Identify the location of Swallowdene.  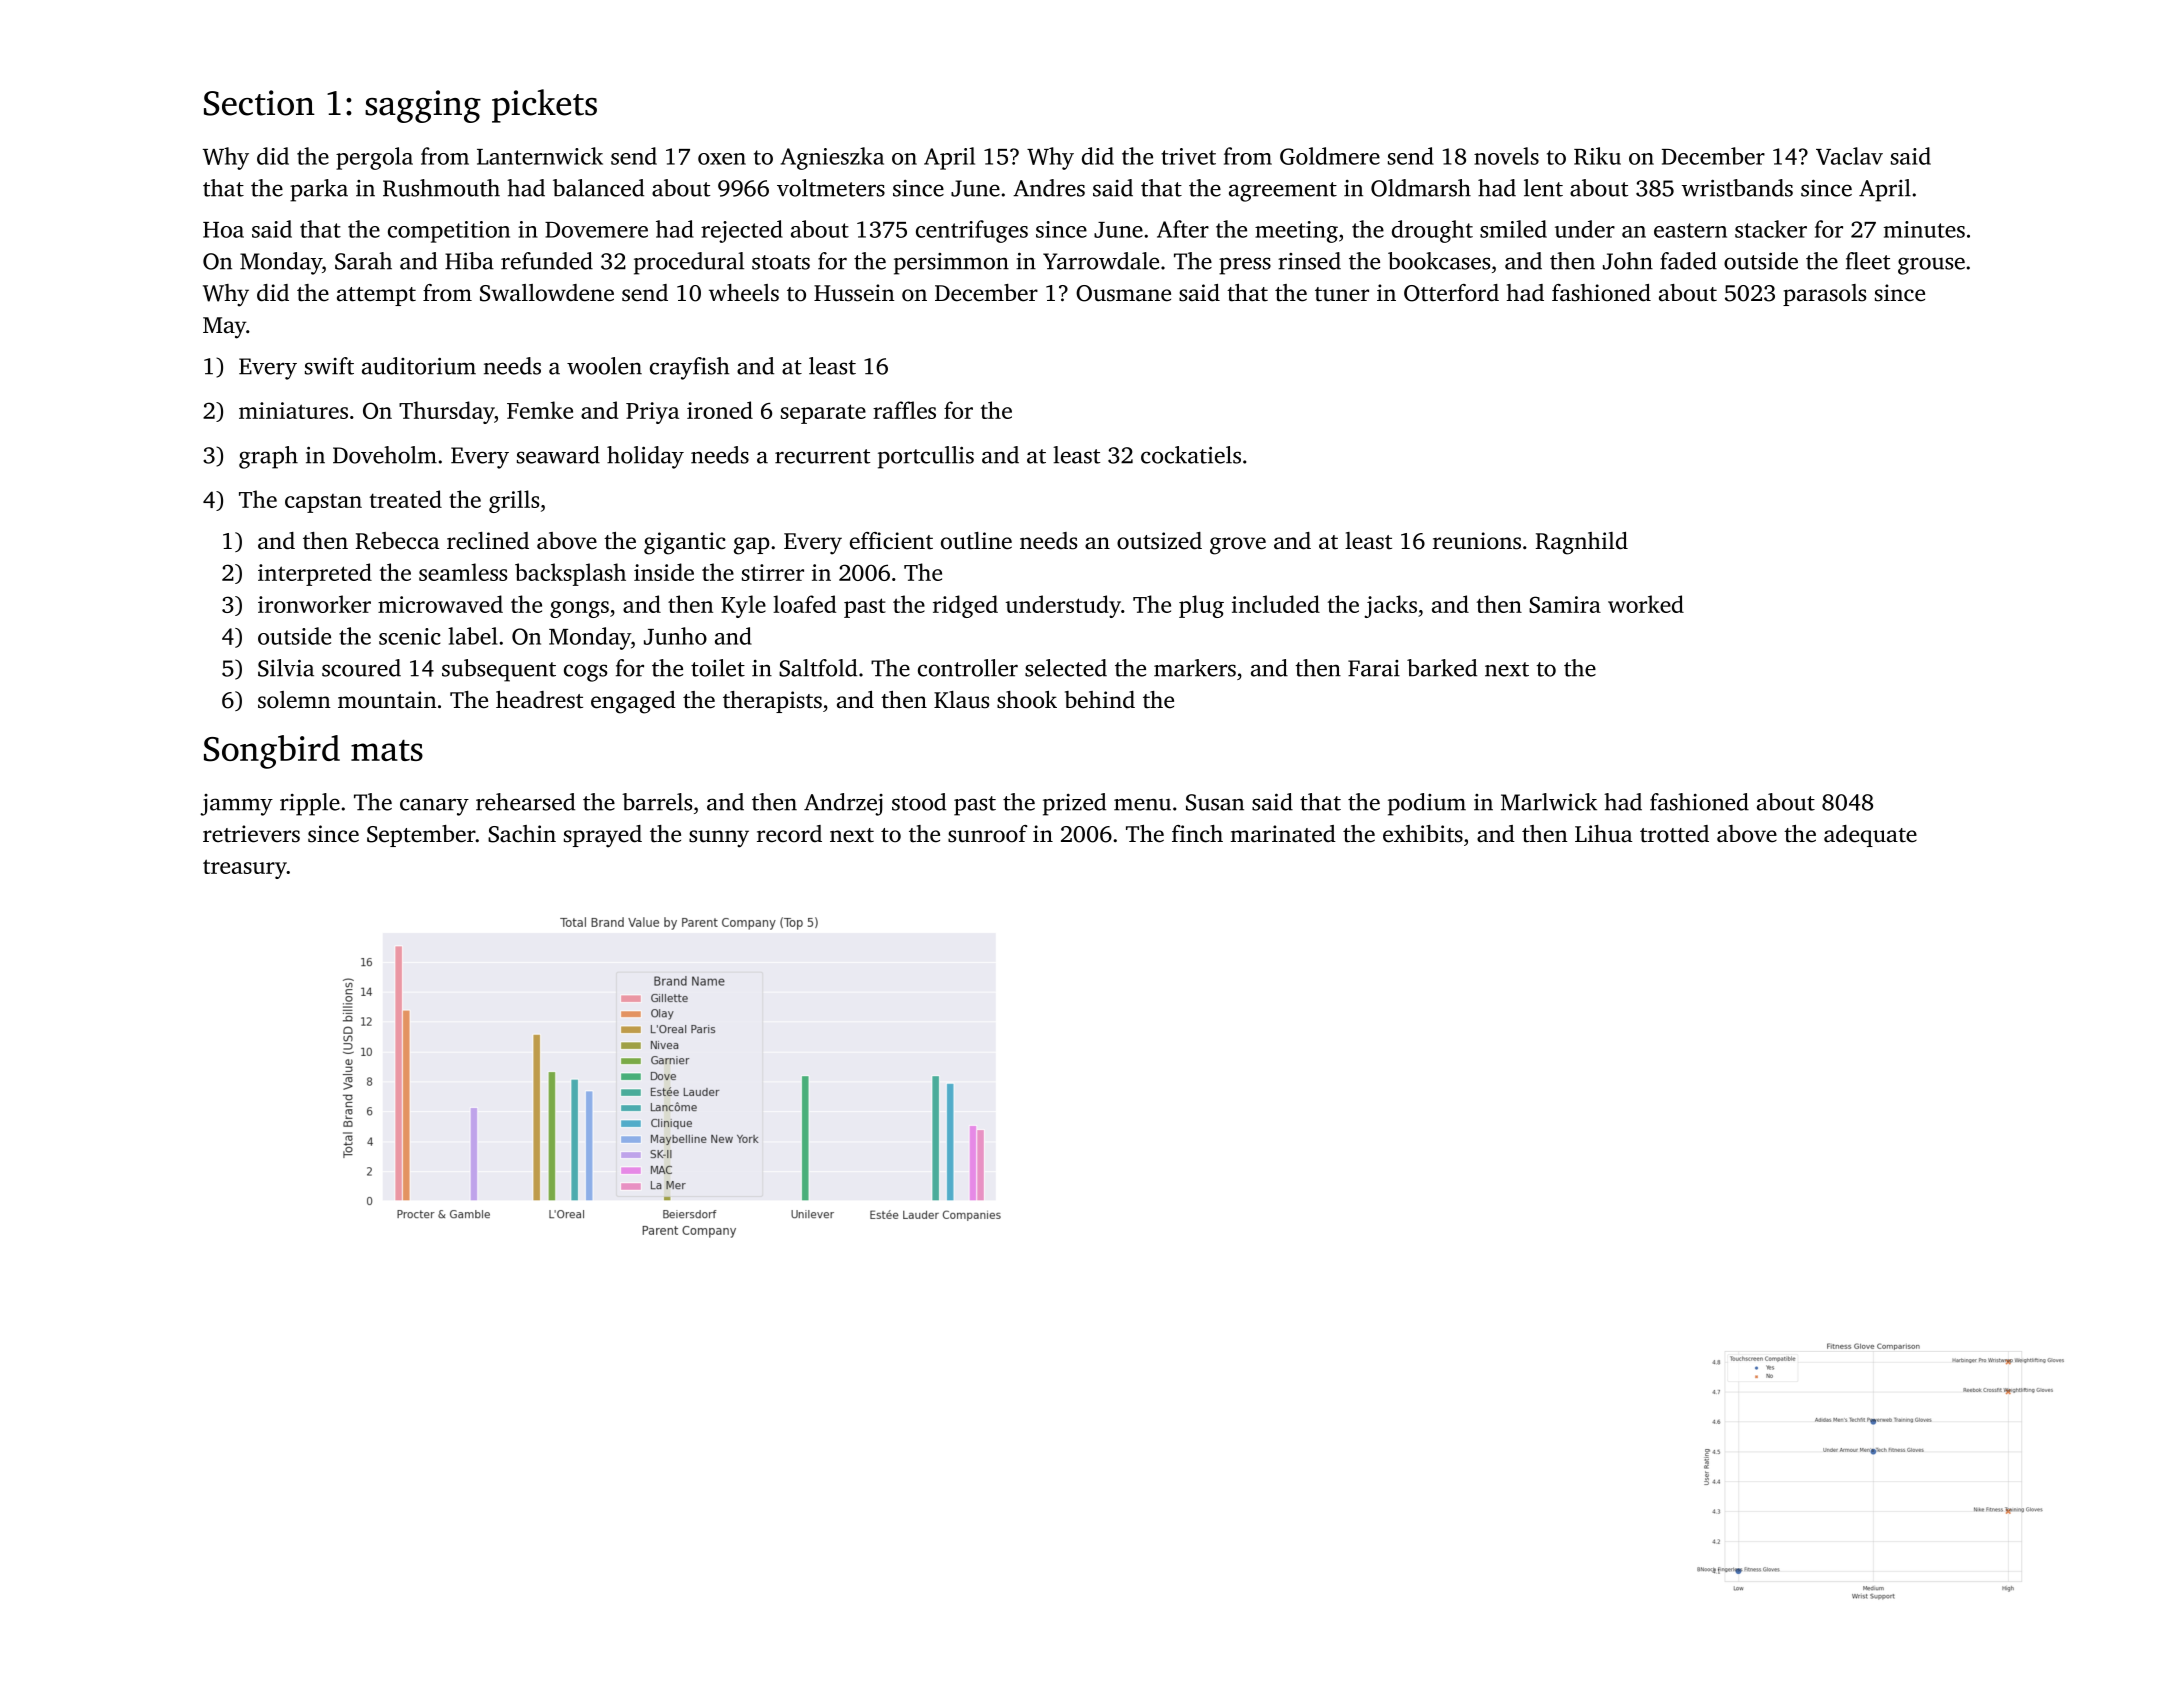
(547, 293).
